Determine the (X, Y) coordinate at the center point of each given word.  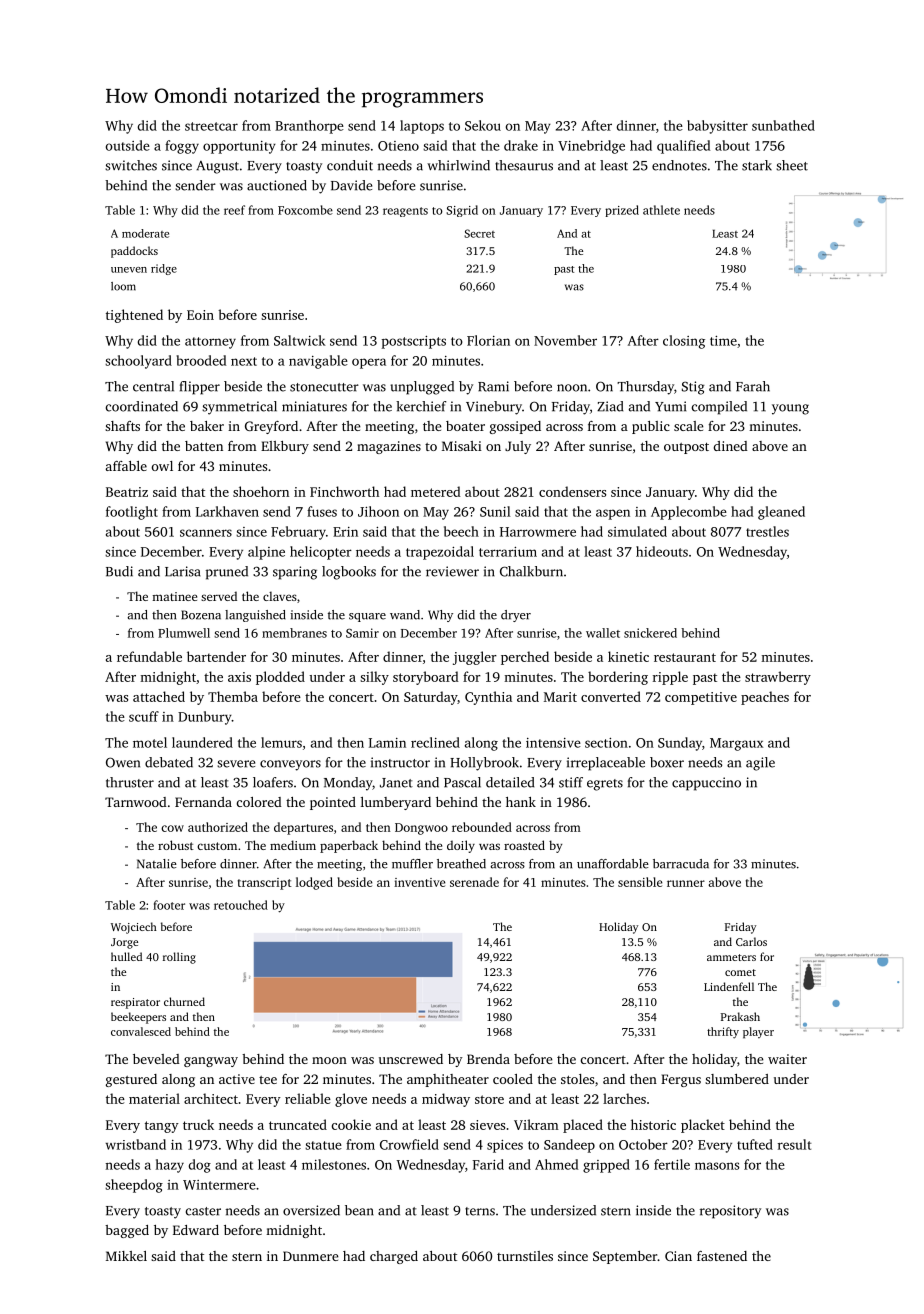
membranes (294, 633)
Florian (488, 340)
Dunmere (311, 1256)
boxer (667, 762)
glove (351, 1100)
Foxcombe (305, 210)
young (790, 409)
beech (461, 531)
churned (184, 1001)
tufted (755, 1144)
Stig (693, 388)
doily (461, 846)
